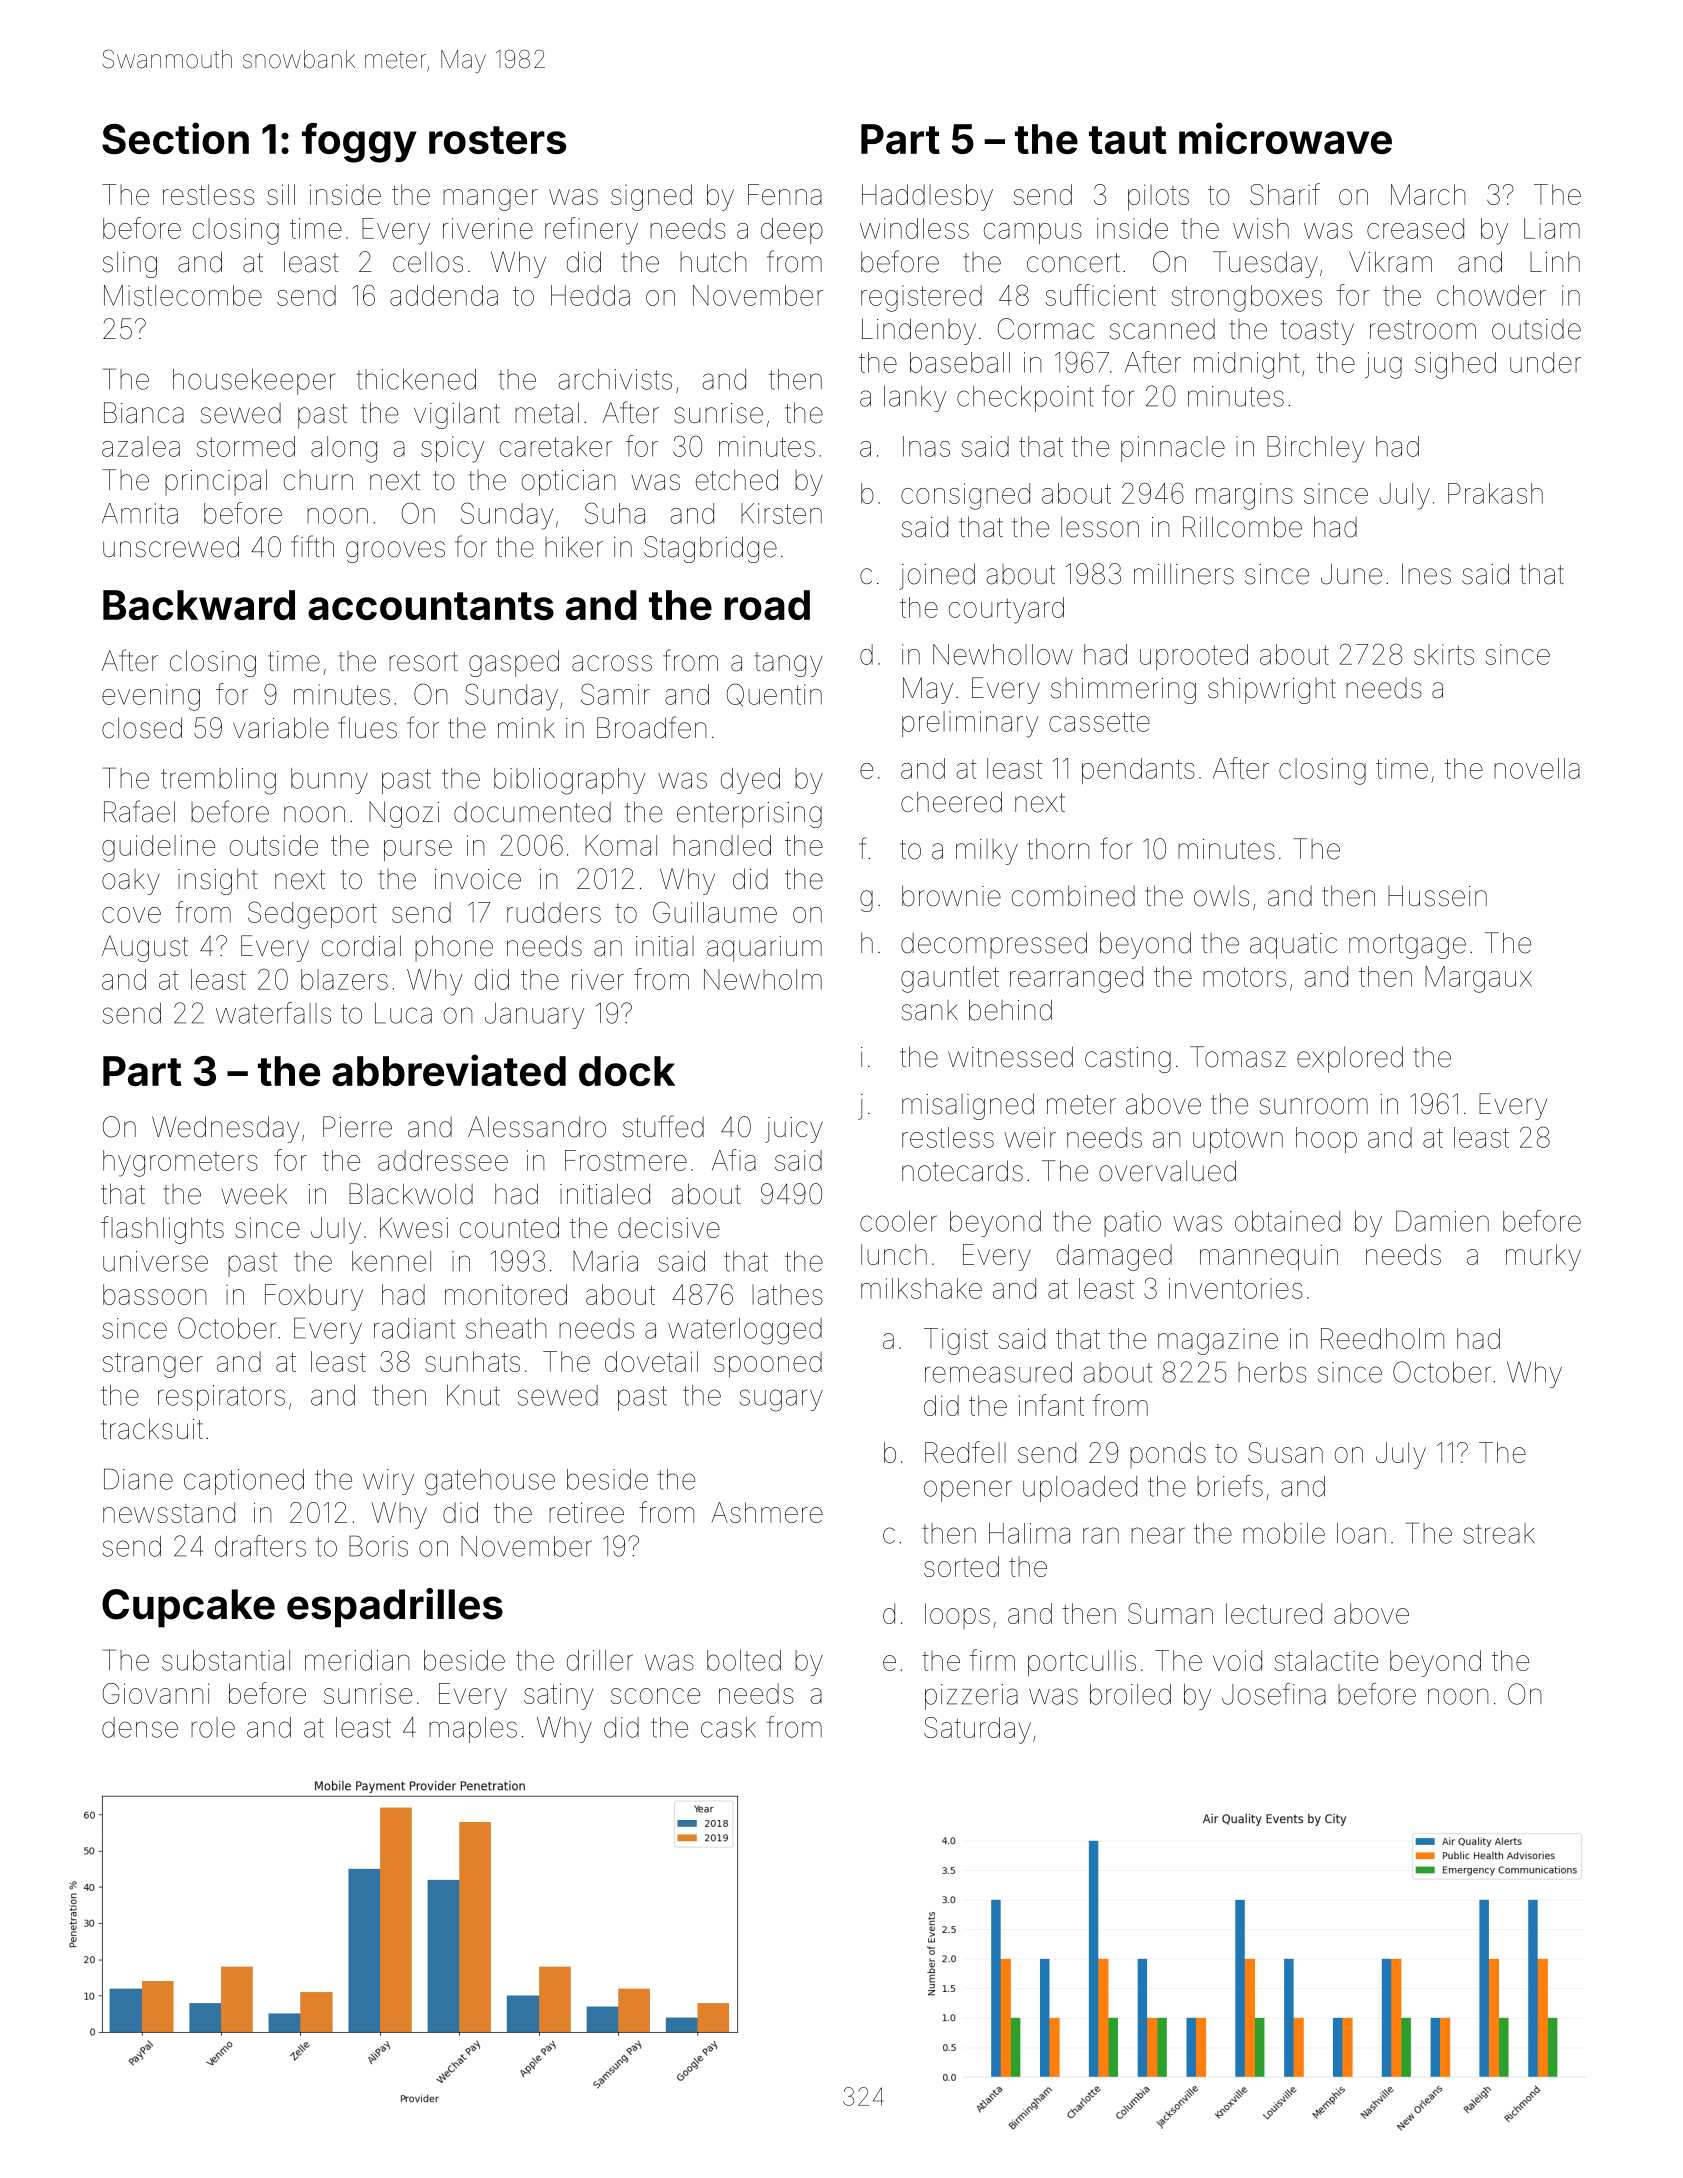 This image has width=1683, height=2178. Describe the element at coordinates (1269, 1257) in the image. I see `mannequin` at that location.
